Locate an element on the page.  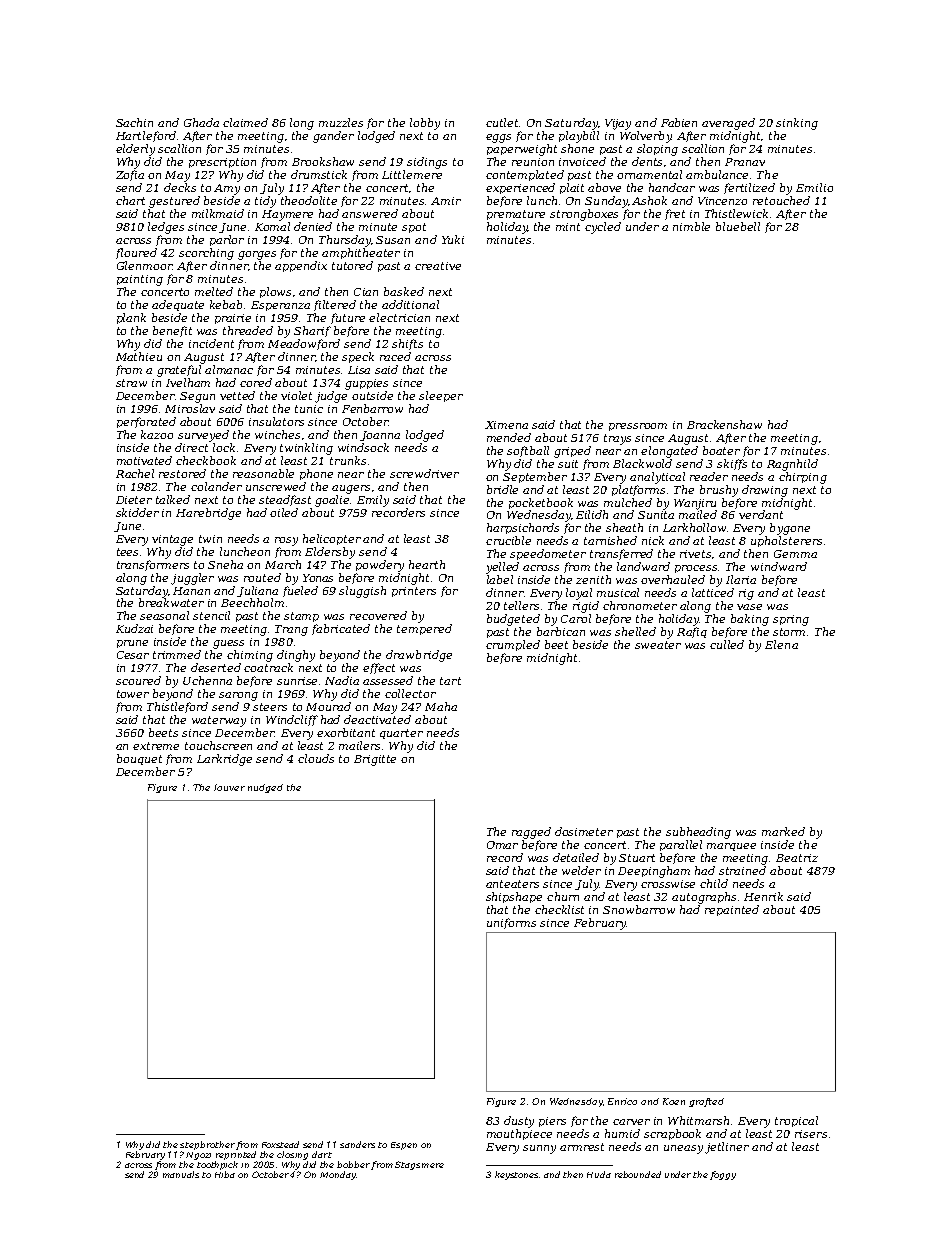
crumpled is located at coordinates (513, 645).
